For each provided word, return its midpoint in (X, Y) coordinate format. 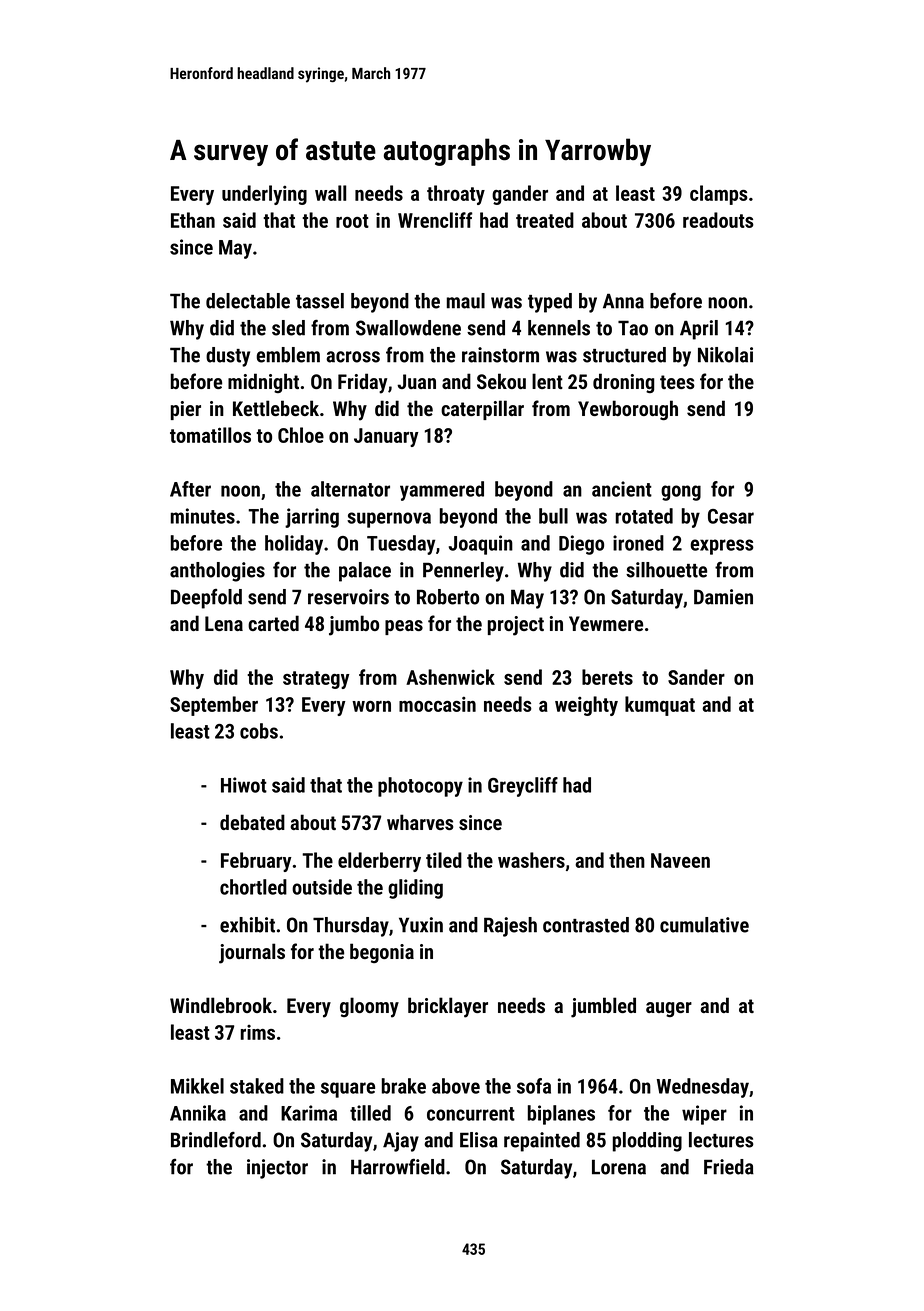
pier (186, 410)
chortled (253, 887)
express (722, 547)
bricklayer (448, 1007)
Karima (309, 1113)
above (456, 1086)
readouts (718, 220)
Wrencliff (435, 220)
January (386, 437)
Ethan (193, 220)
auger (669, 1009)
